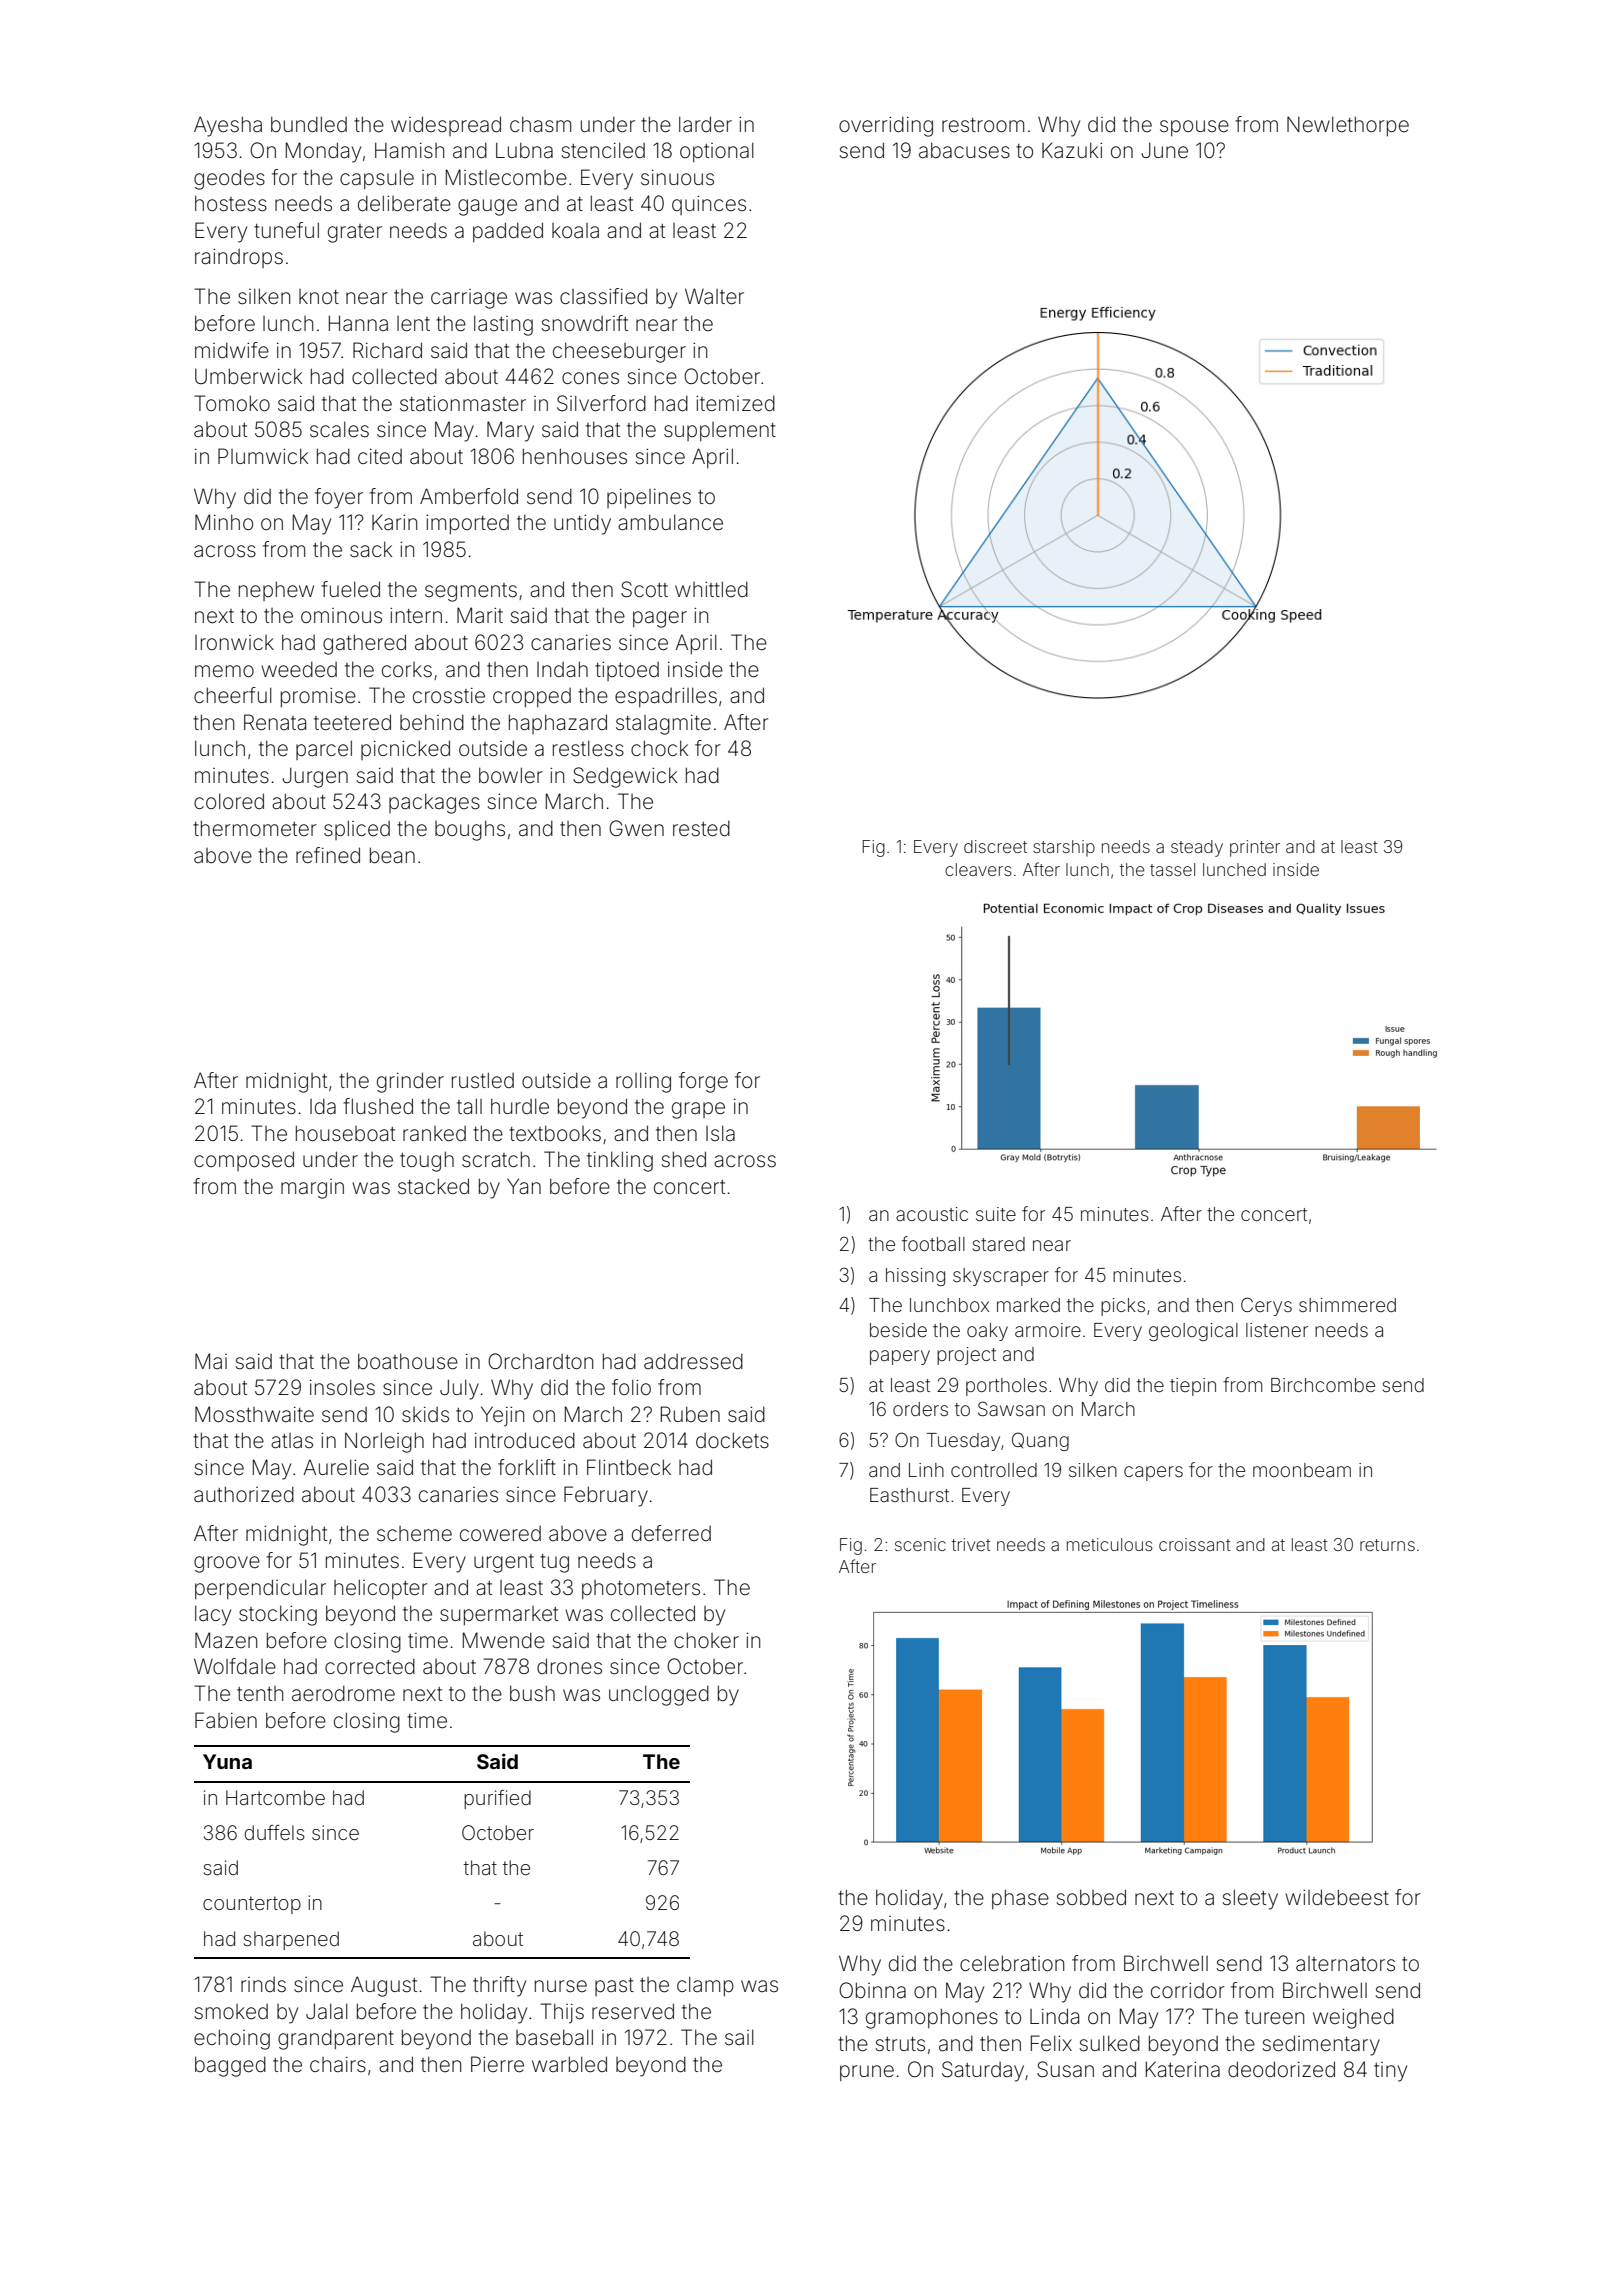  What do you see at coordinates (711, 589) in the image?
I see `whittled` at bounding box center [711, 589].
